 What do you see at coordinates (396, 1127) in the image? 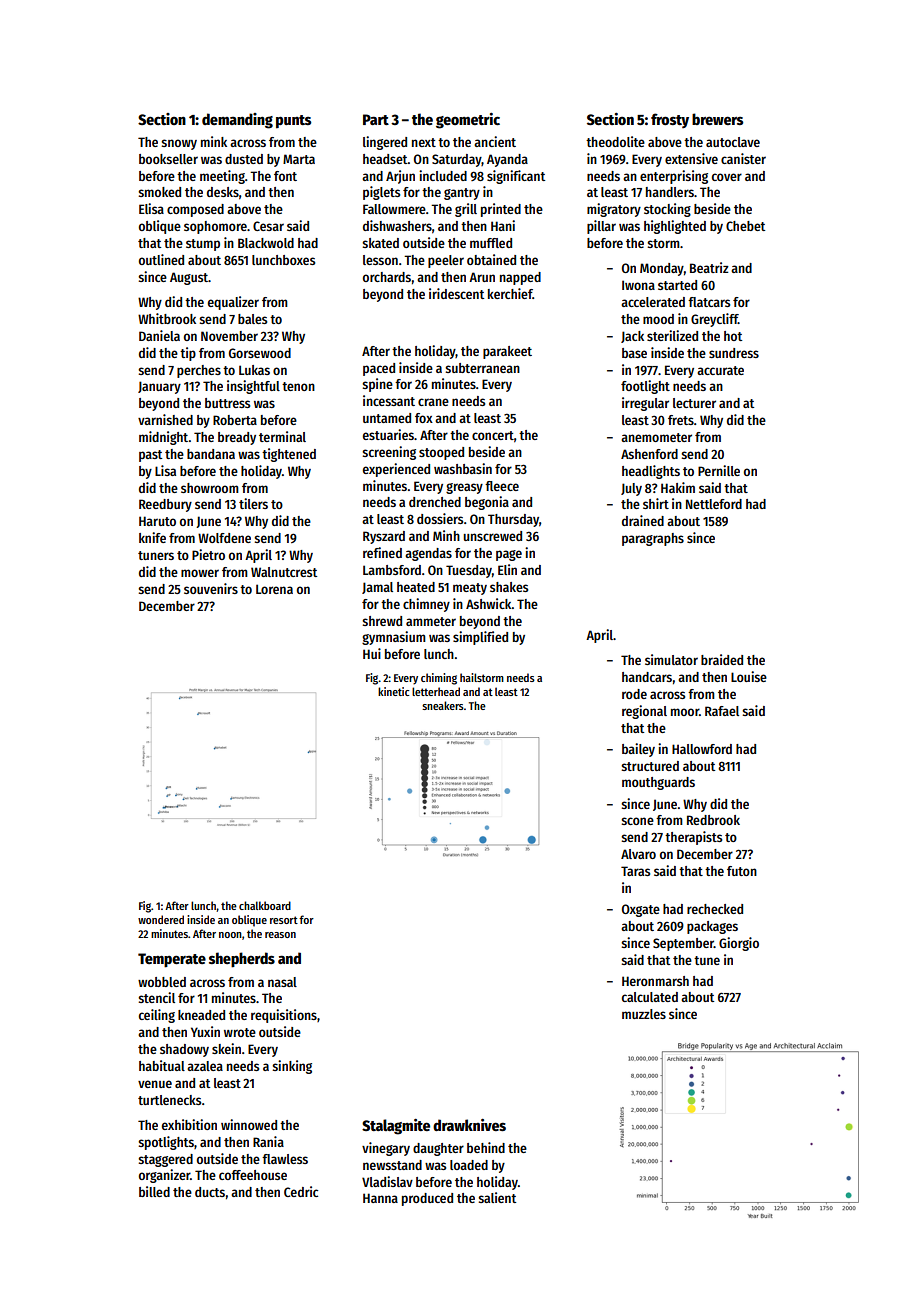
I see `Stalagmite` at bounding box center [396, 1127].
